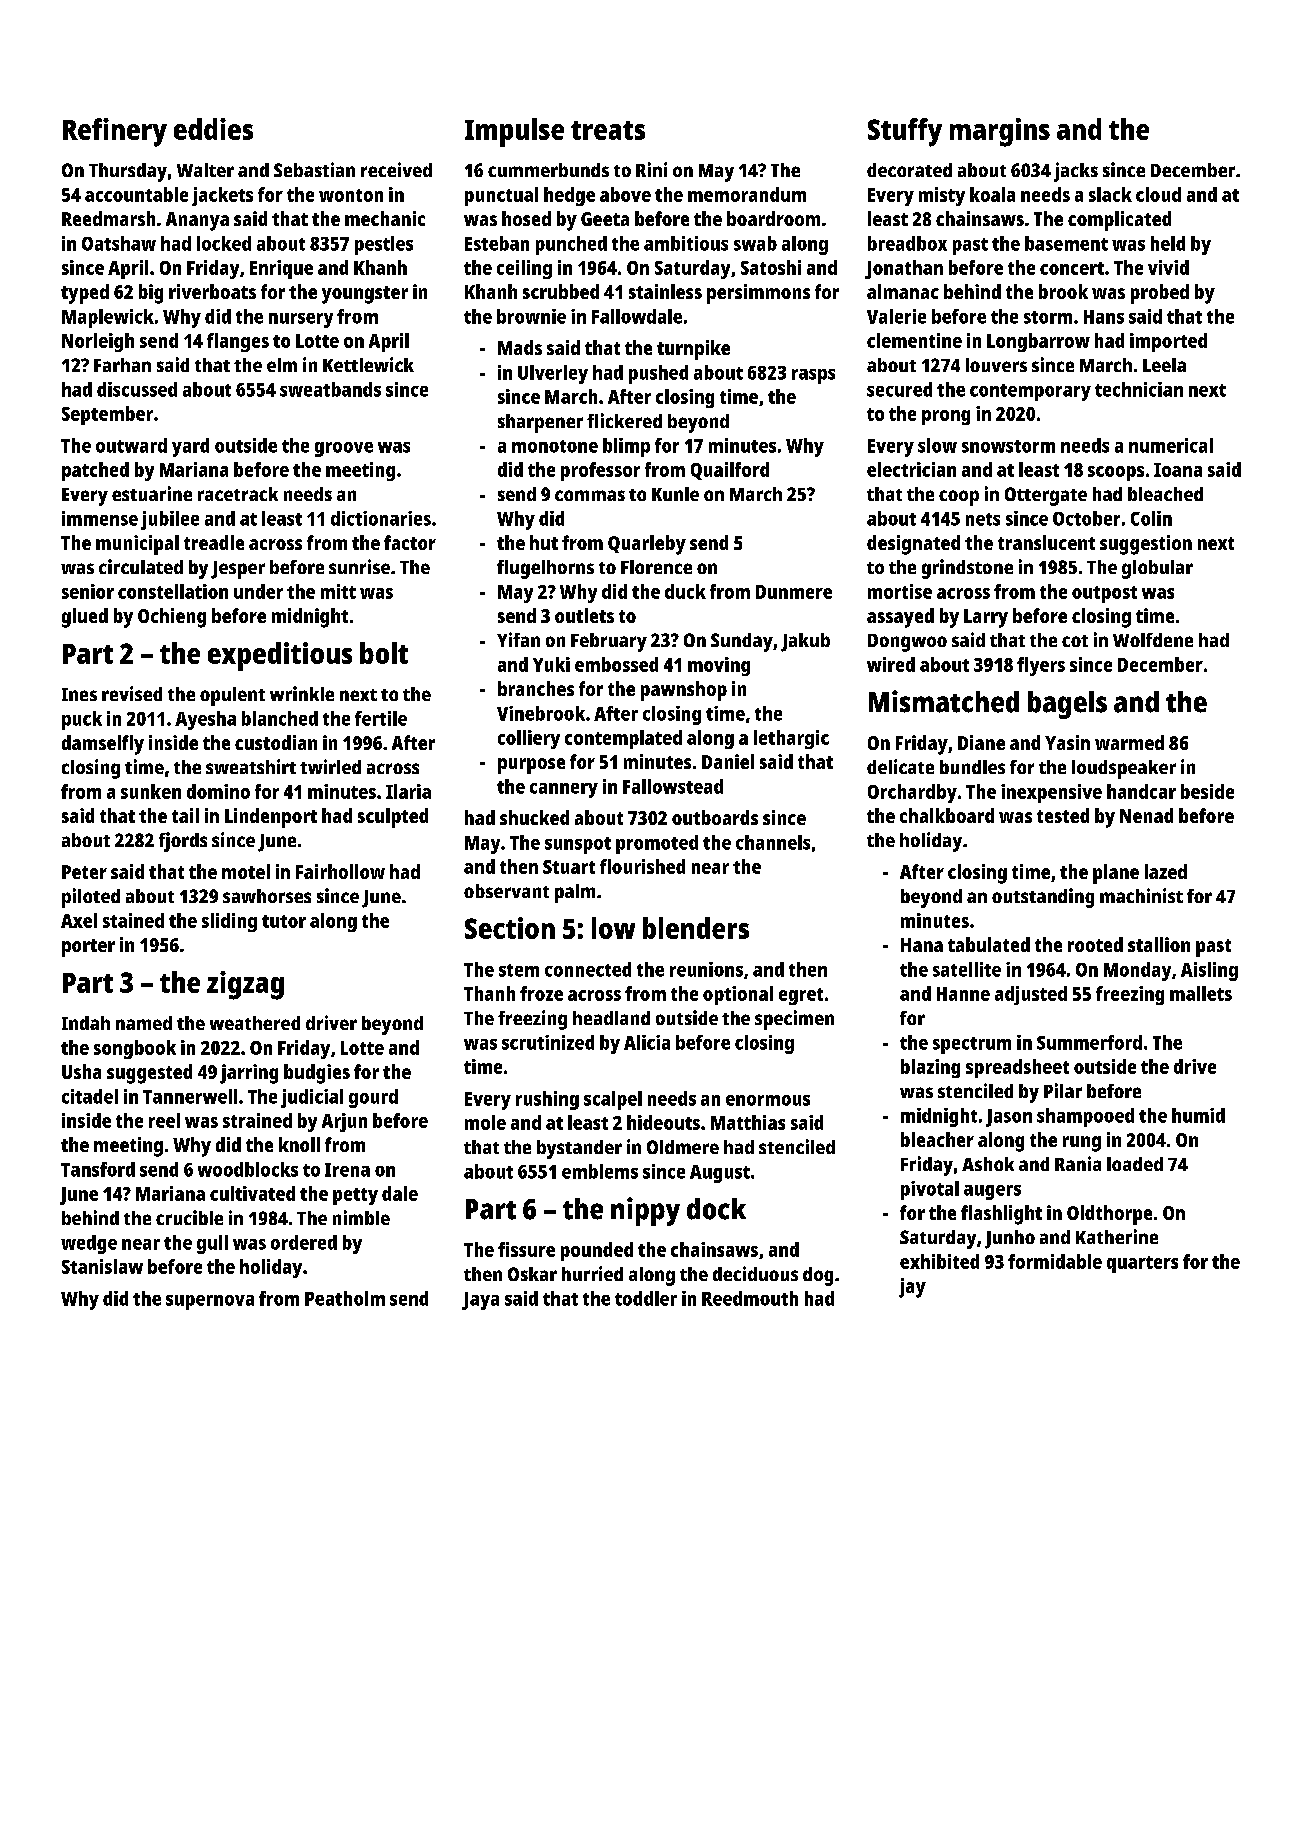 The width and height of the document is (1304, 1845). Describe the element at coordinates (608, 130) in the document. I see `treats` at that location.
